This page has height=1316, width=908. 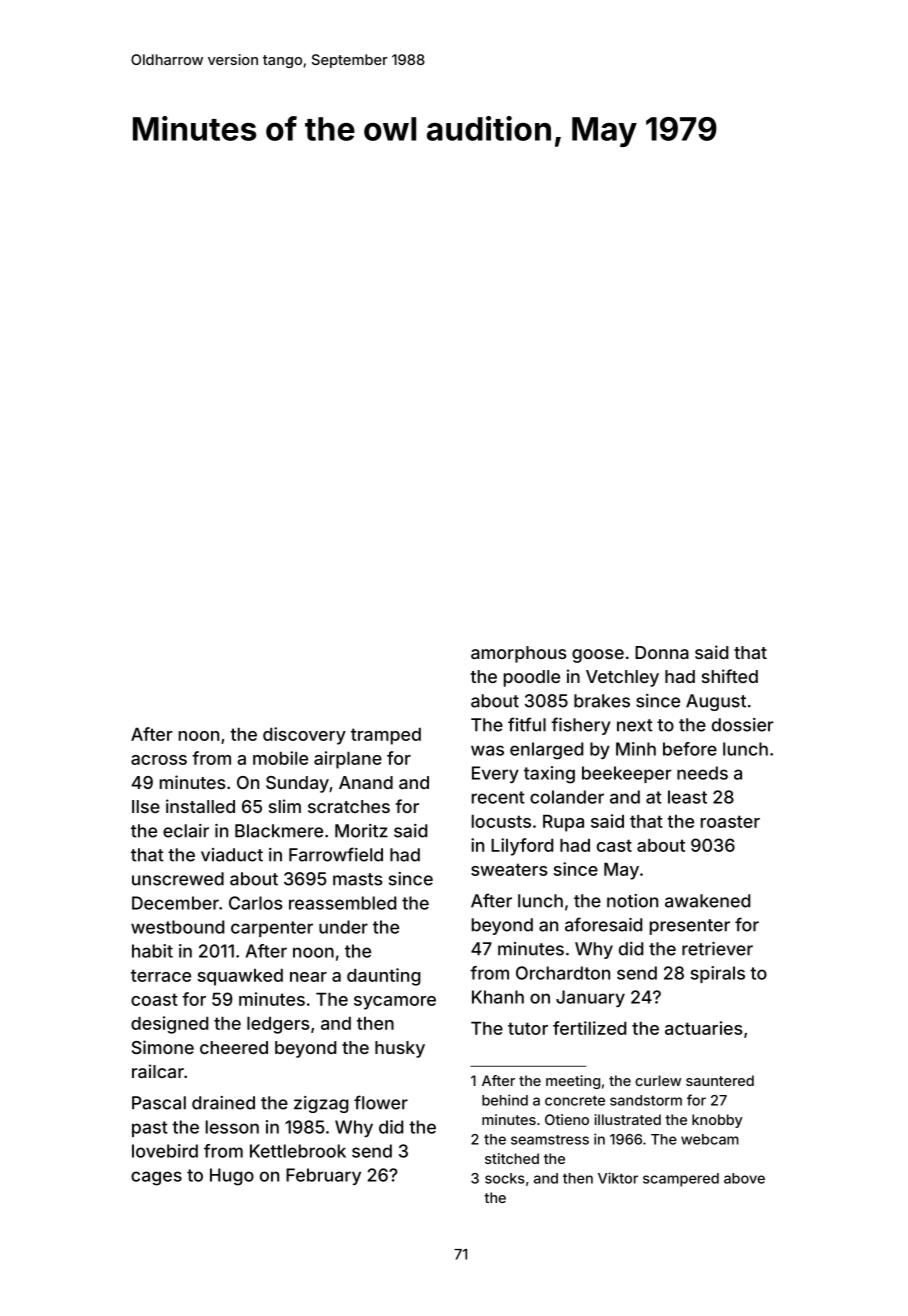 I want to click on poodle, so click(x=532, y=678).
